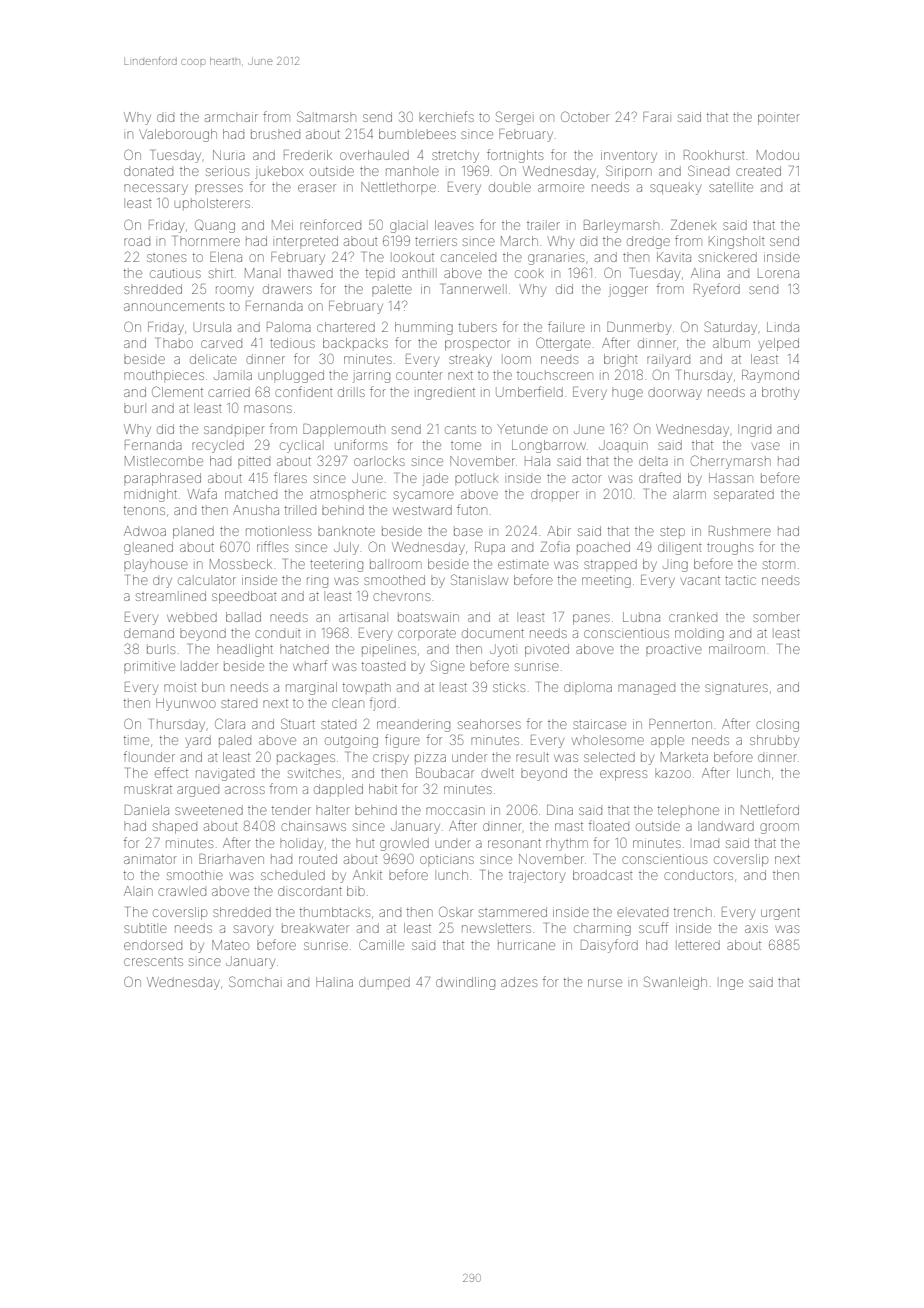 The height and width of the screenshot is (1308, 924). Describe the element at coordinates (780, 914) in the screenshot. I see `urgent` at that location.
